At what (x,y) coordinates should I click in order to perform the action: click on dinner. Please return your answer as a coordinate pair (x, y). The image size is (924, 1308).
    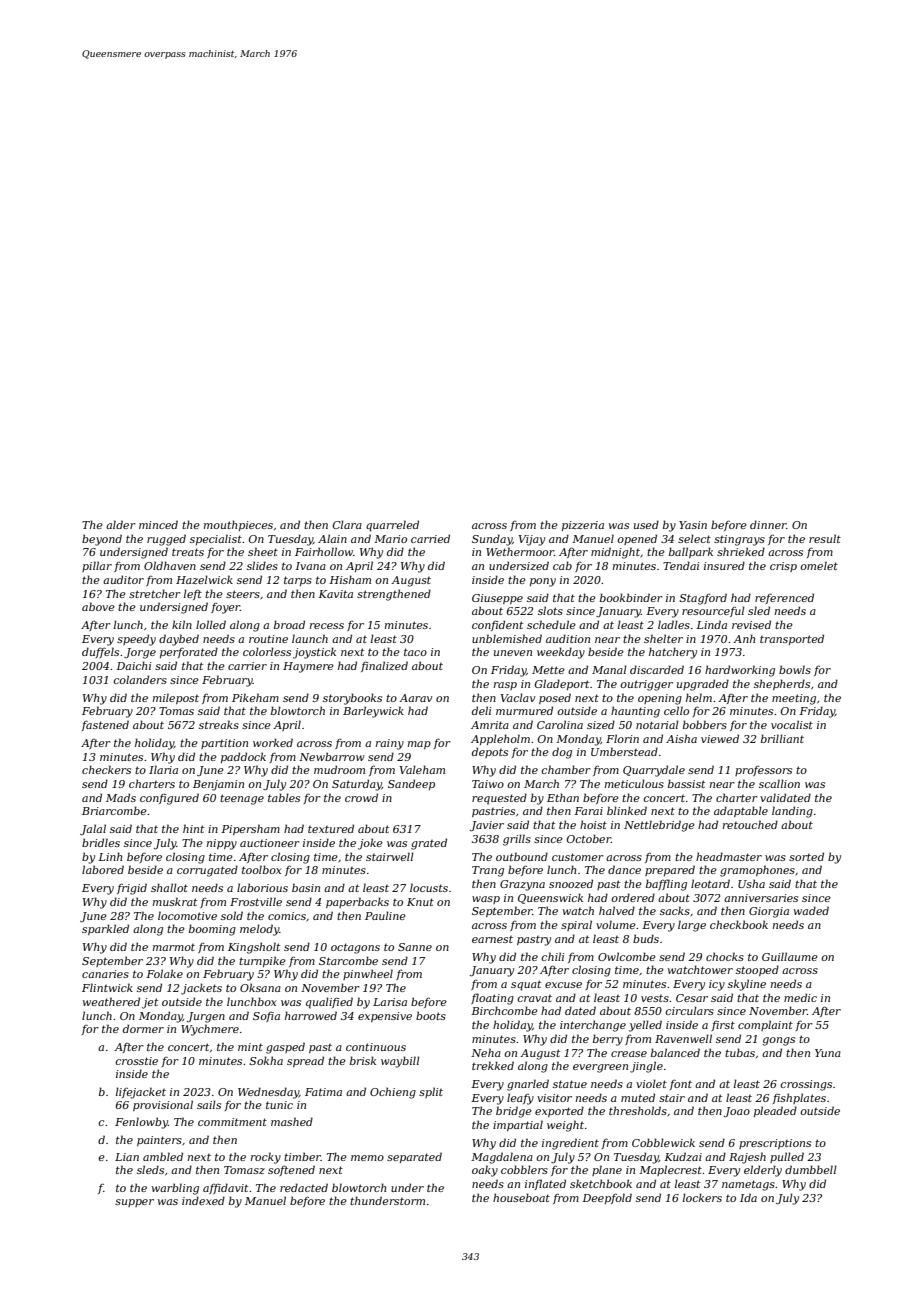
    Looking at the image, I should click on (768, 524).
